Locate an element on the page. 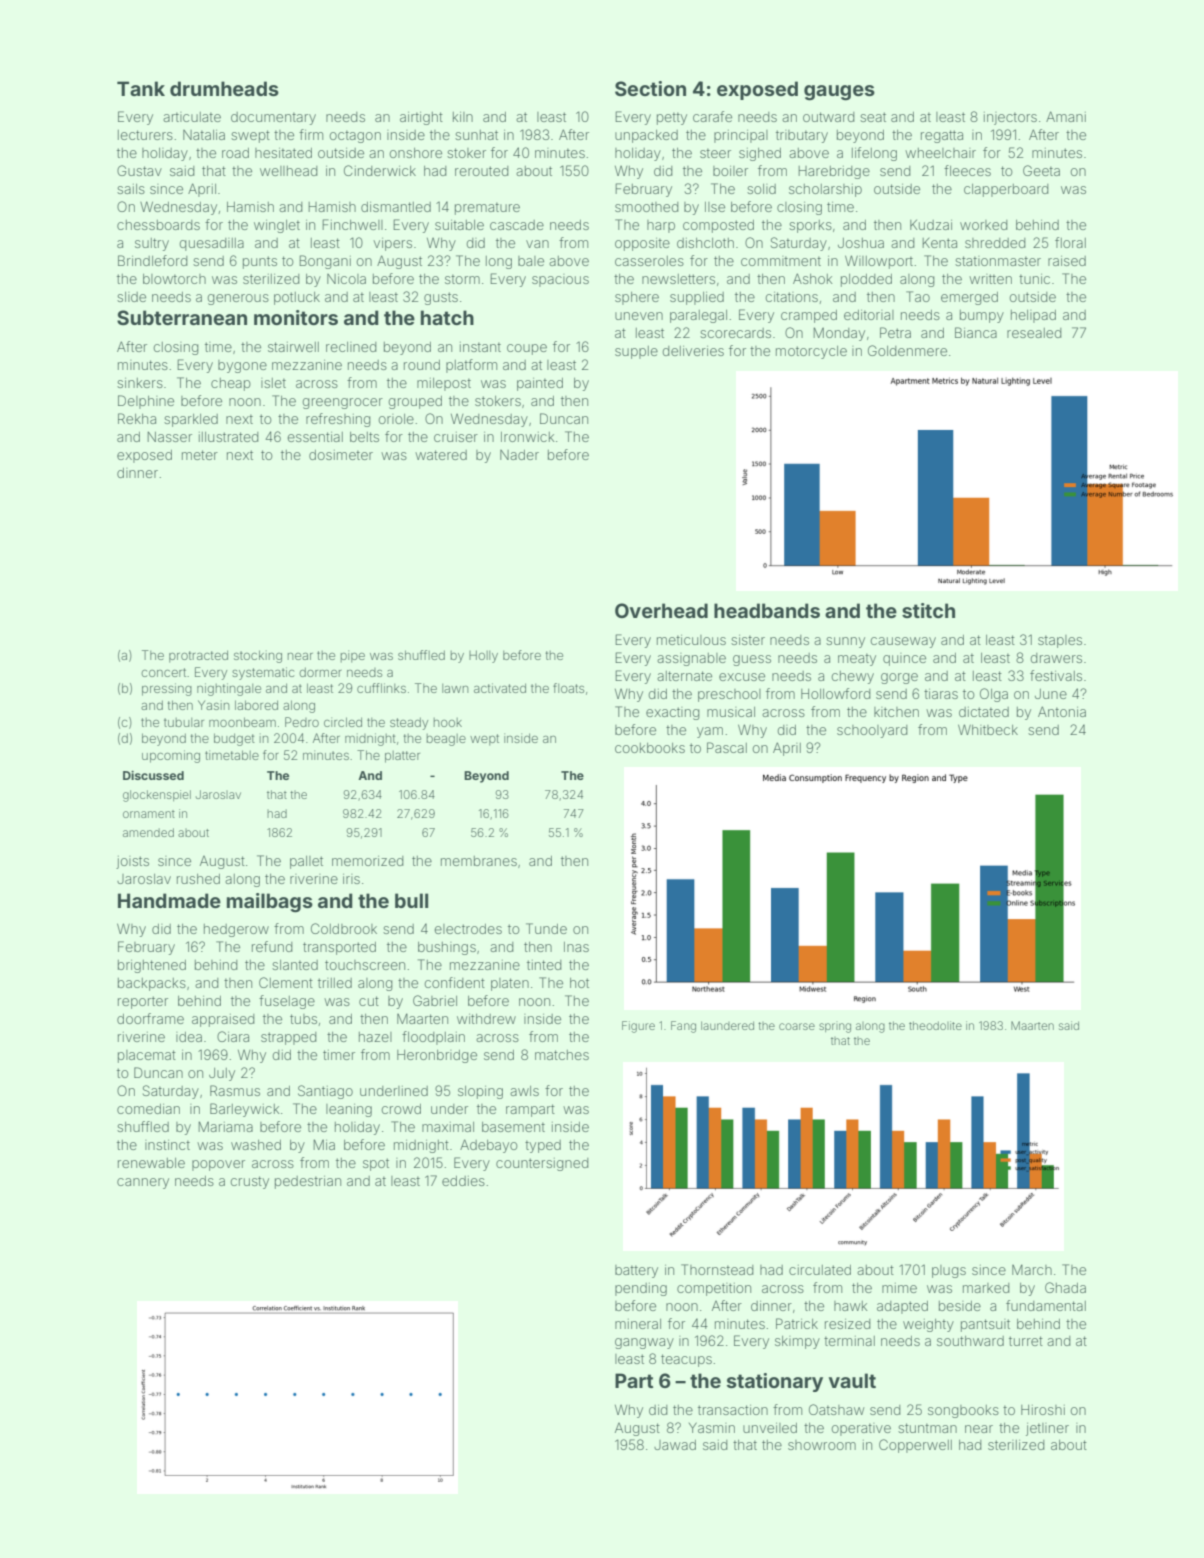  Goldenmere is located at coordinates (907, 350).
